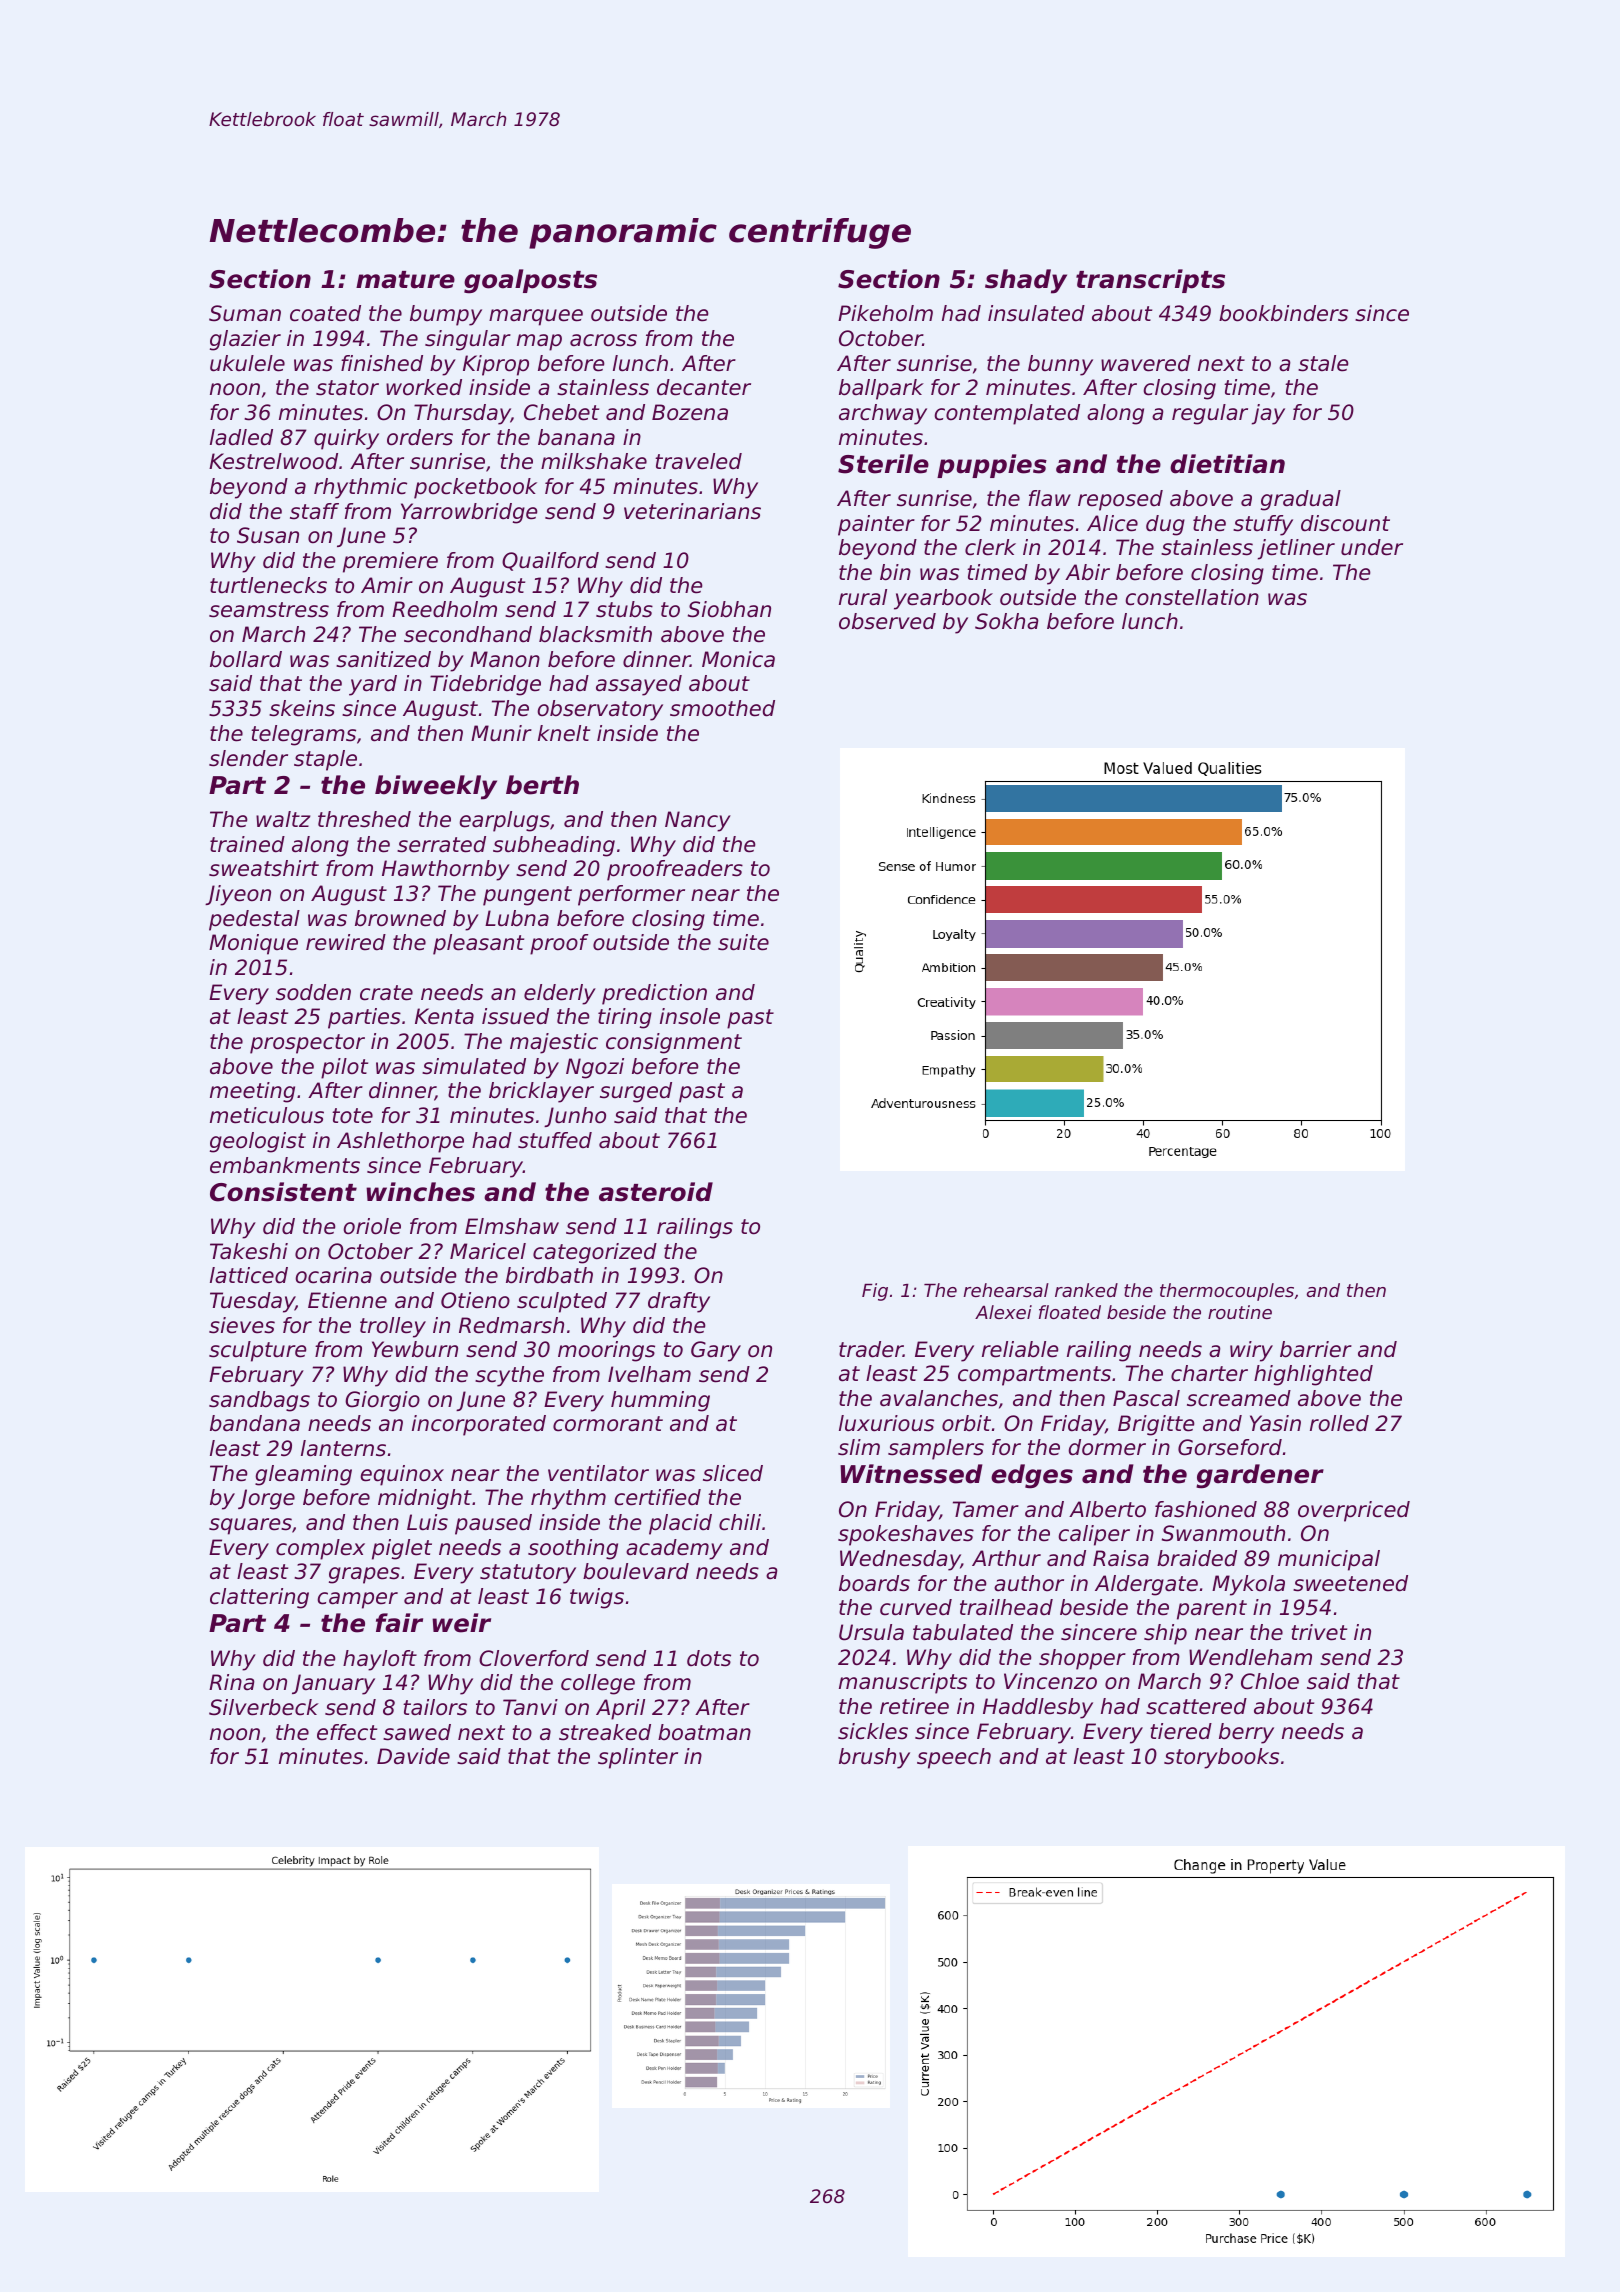  Describe the element at coordinates (413, 1756) in the page. I see `Davide` at that location.
